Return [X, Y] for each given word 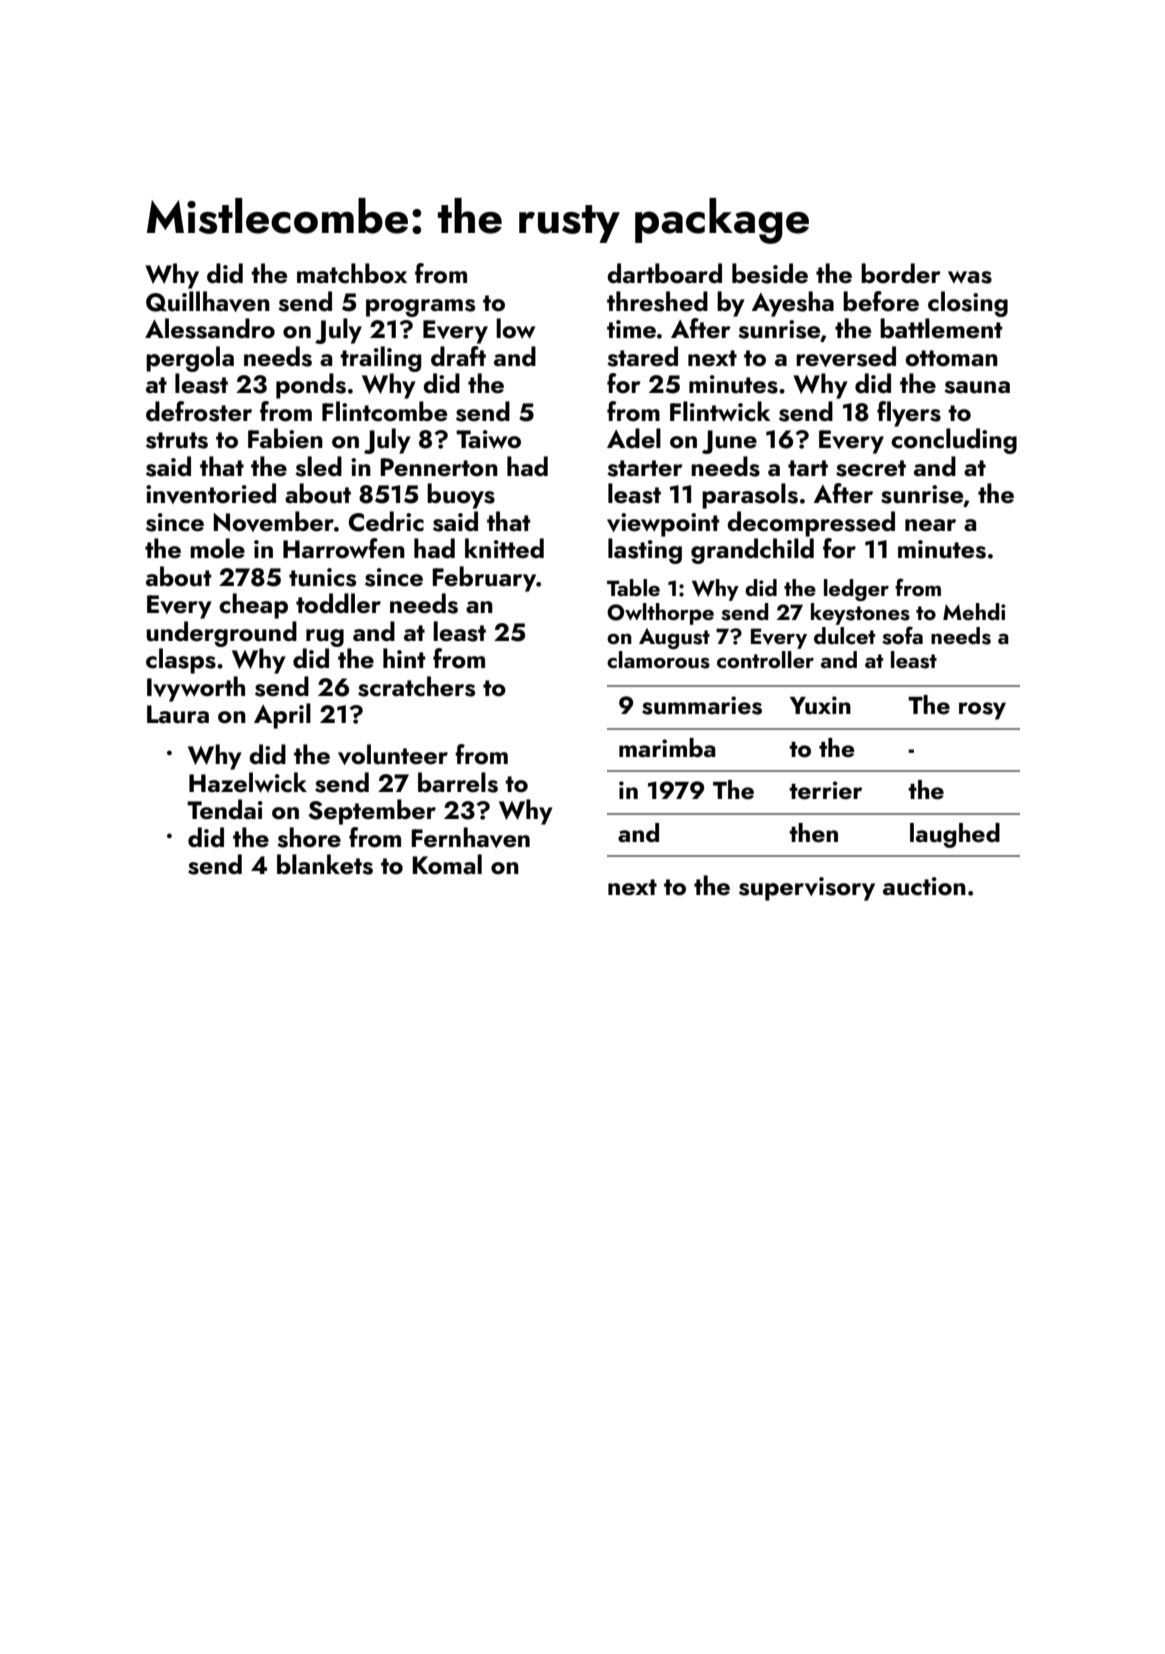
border [901, 273]
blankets [325, 864]
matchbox [352, 273]
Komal [447, 864]
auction [924, 886]
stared [642, 356]
